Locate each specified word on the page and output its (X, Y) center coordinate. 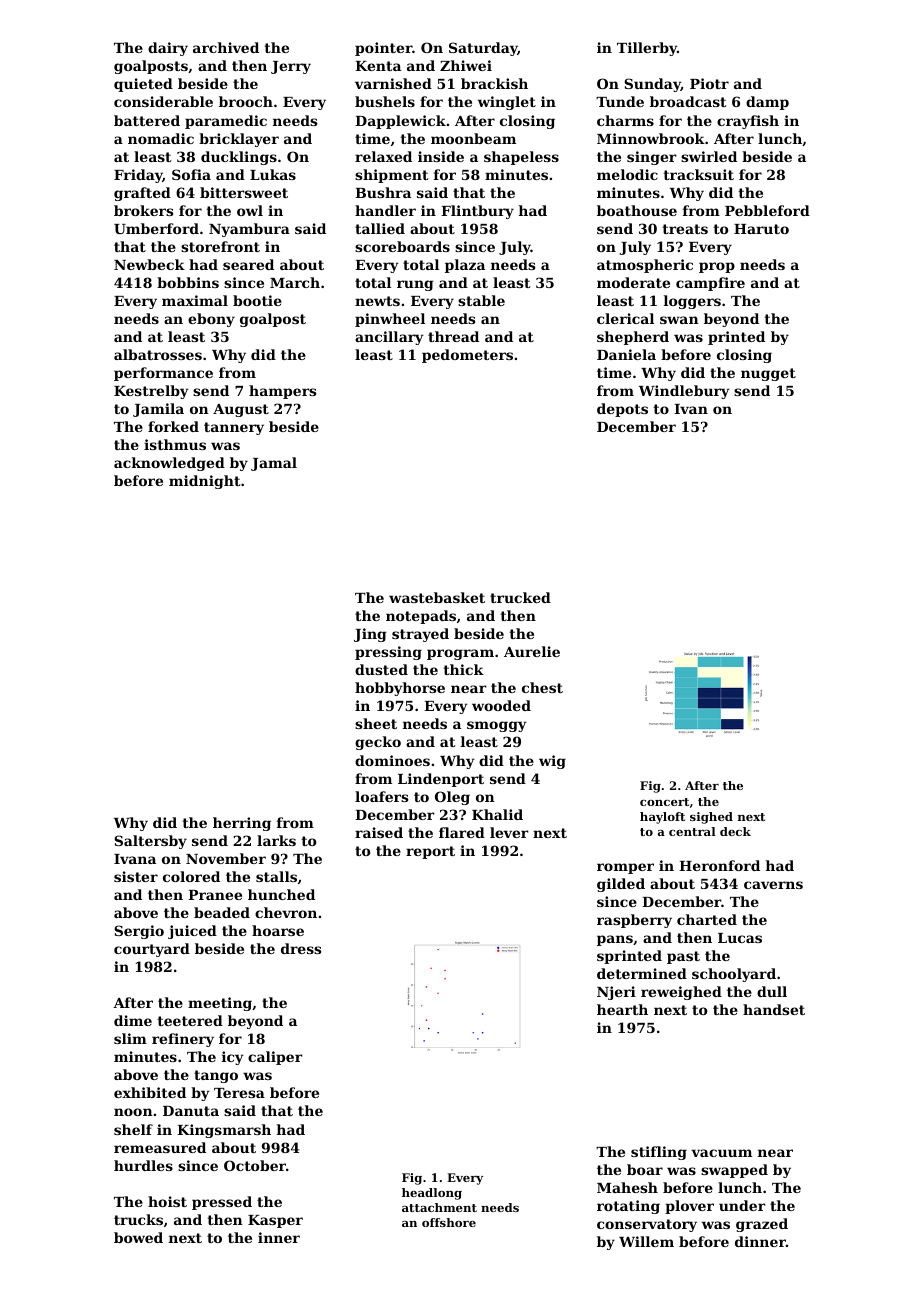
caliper (275, 1058)
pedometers (467, 356)
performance (163, 374)
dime (133, 1020)
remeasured (160, 1147)
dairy (168, 49)
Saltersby (150, 842)
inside (441, 156)
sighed (711, 818)
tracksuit (699, 174)
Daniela (626, 354)
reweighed (681, 993)
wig (552, 762)
